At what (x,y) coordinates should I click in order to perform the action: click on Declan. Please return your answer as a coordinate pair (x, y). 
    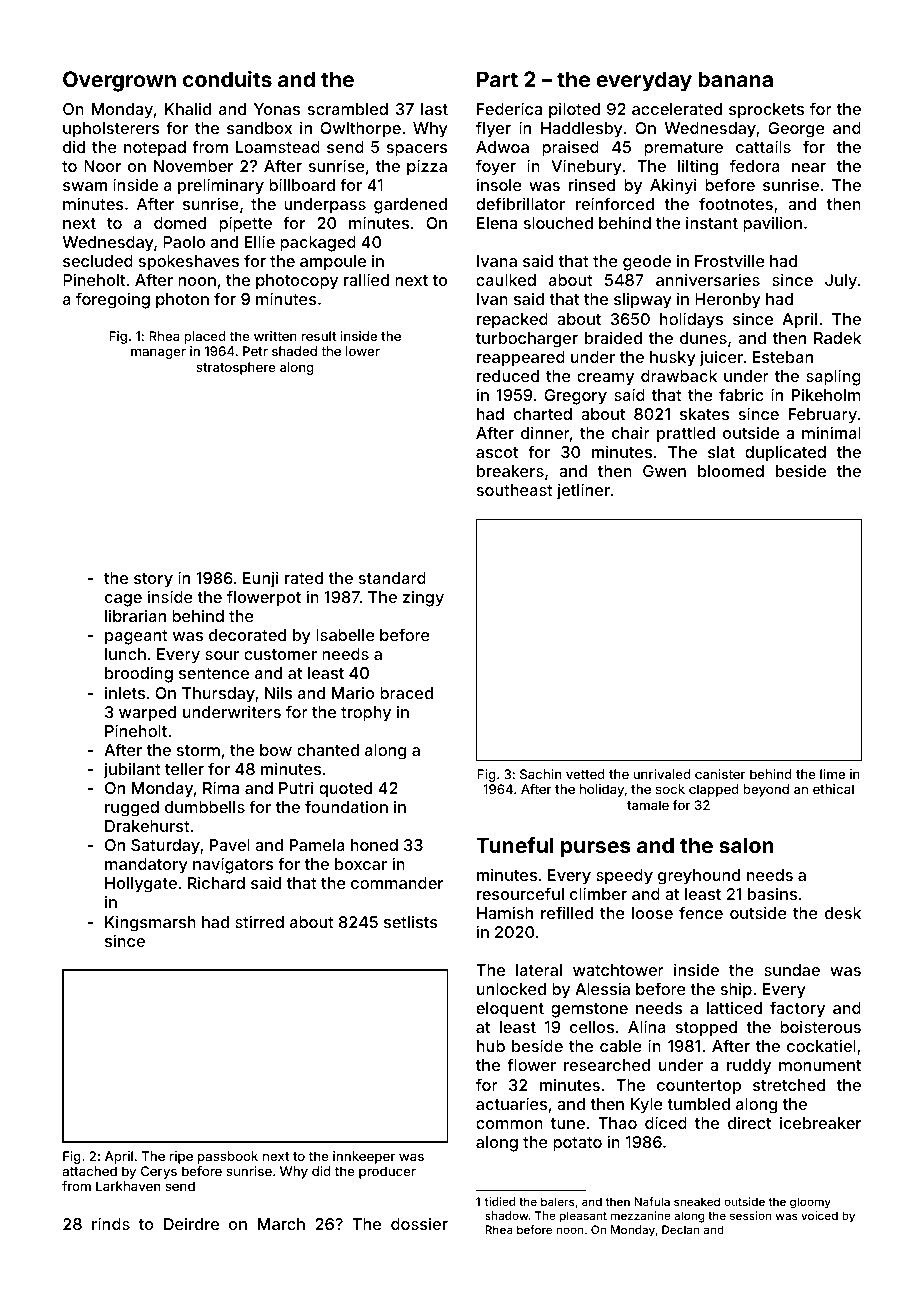
    Looking at the image, I should click on (680, 1229).
